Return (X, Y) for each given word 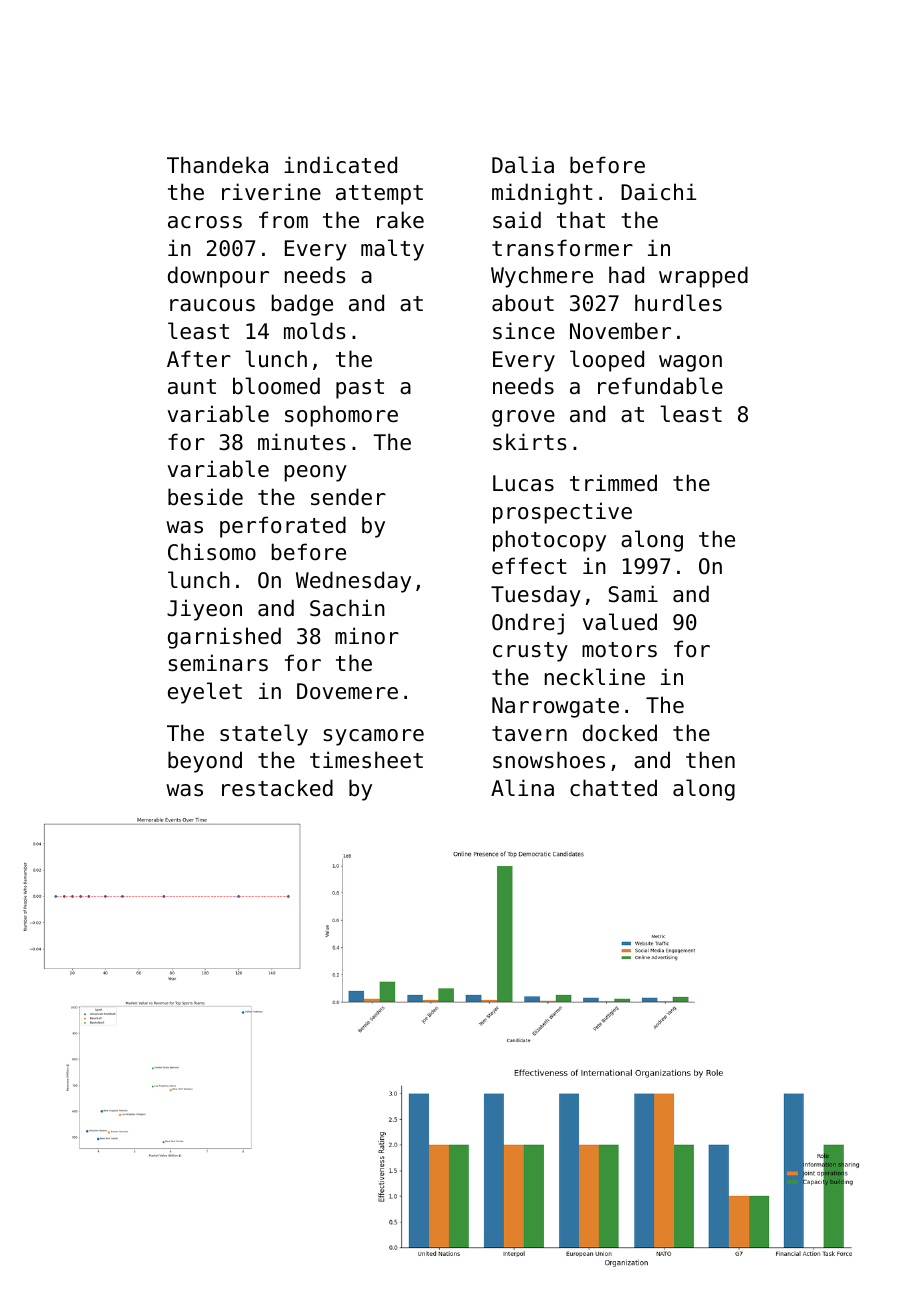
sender (348, 497)
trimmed (613, 483)
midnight (542, 194)
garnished (224, 638)
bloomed (276, 386)
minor (367, 636)
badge (302, 305)
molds (315, 331)
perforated (283, 527)
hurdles (678, 303)
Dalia (523, 165)
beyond (205, 762)
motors (619, 650)
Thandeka (217, 165)
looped (607, 361)
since (524, 331)
